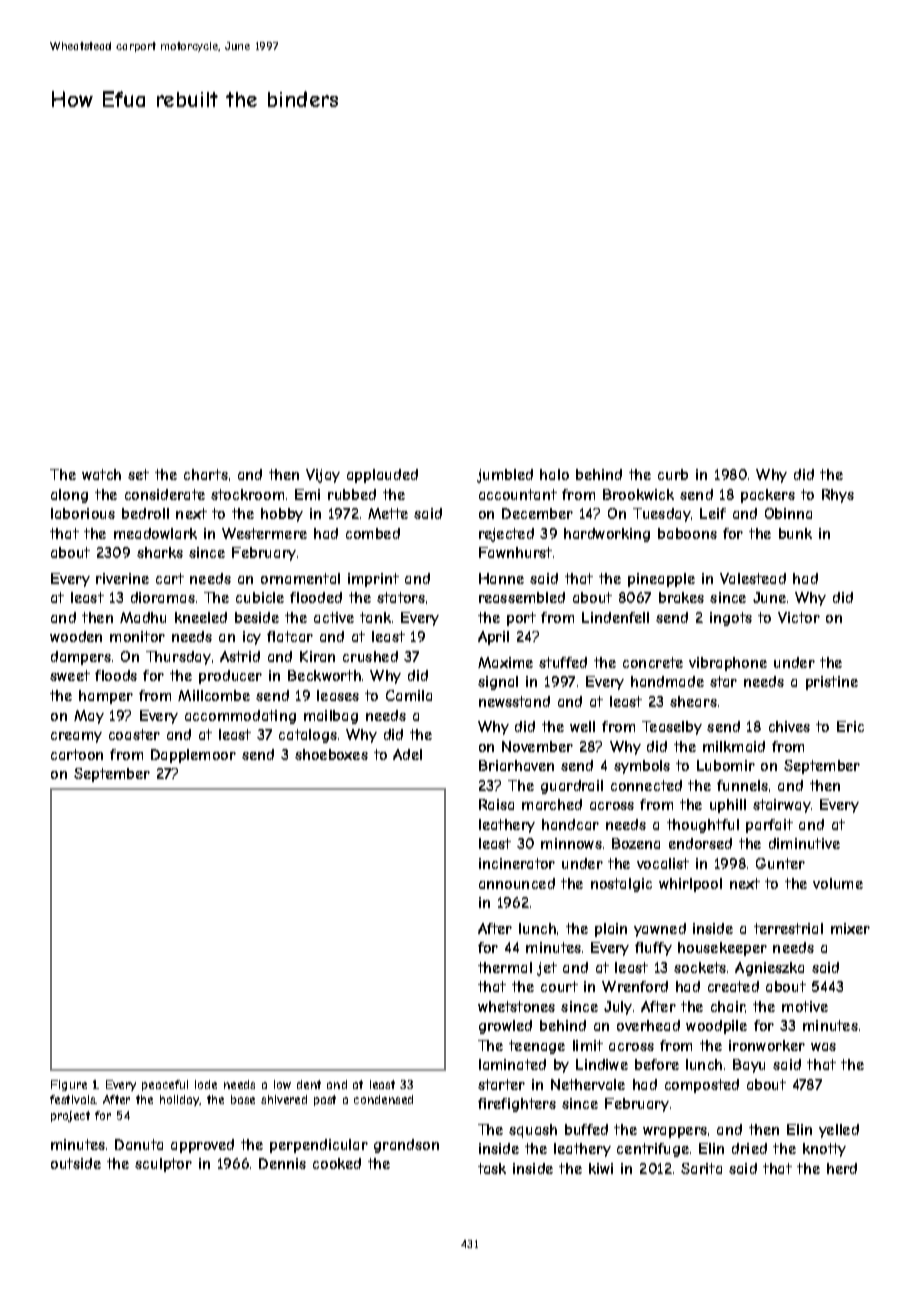 The width and height of the screenshot is (924, 1308). Describe the element at coordinates (850, 928) in the screenshot. I see `mixer` at that location.
